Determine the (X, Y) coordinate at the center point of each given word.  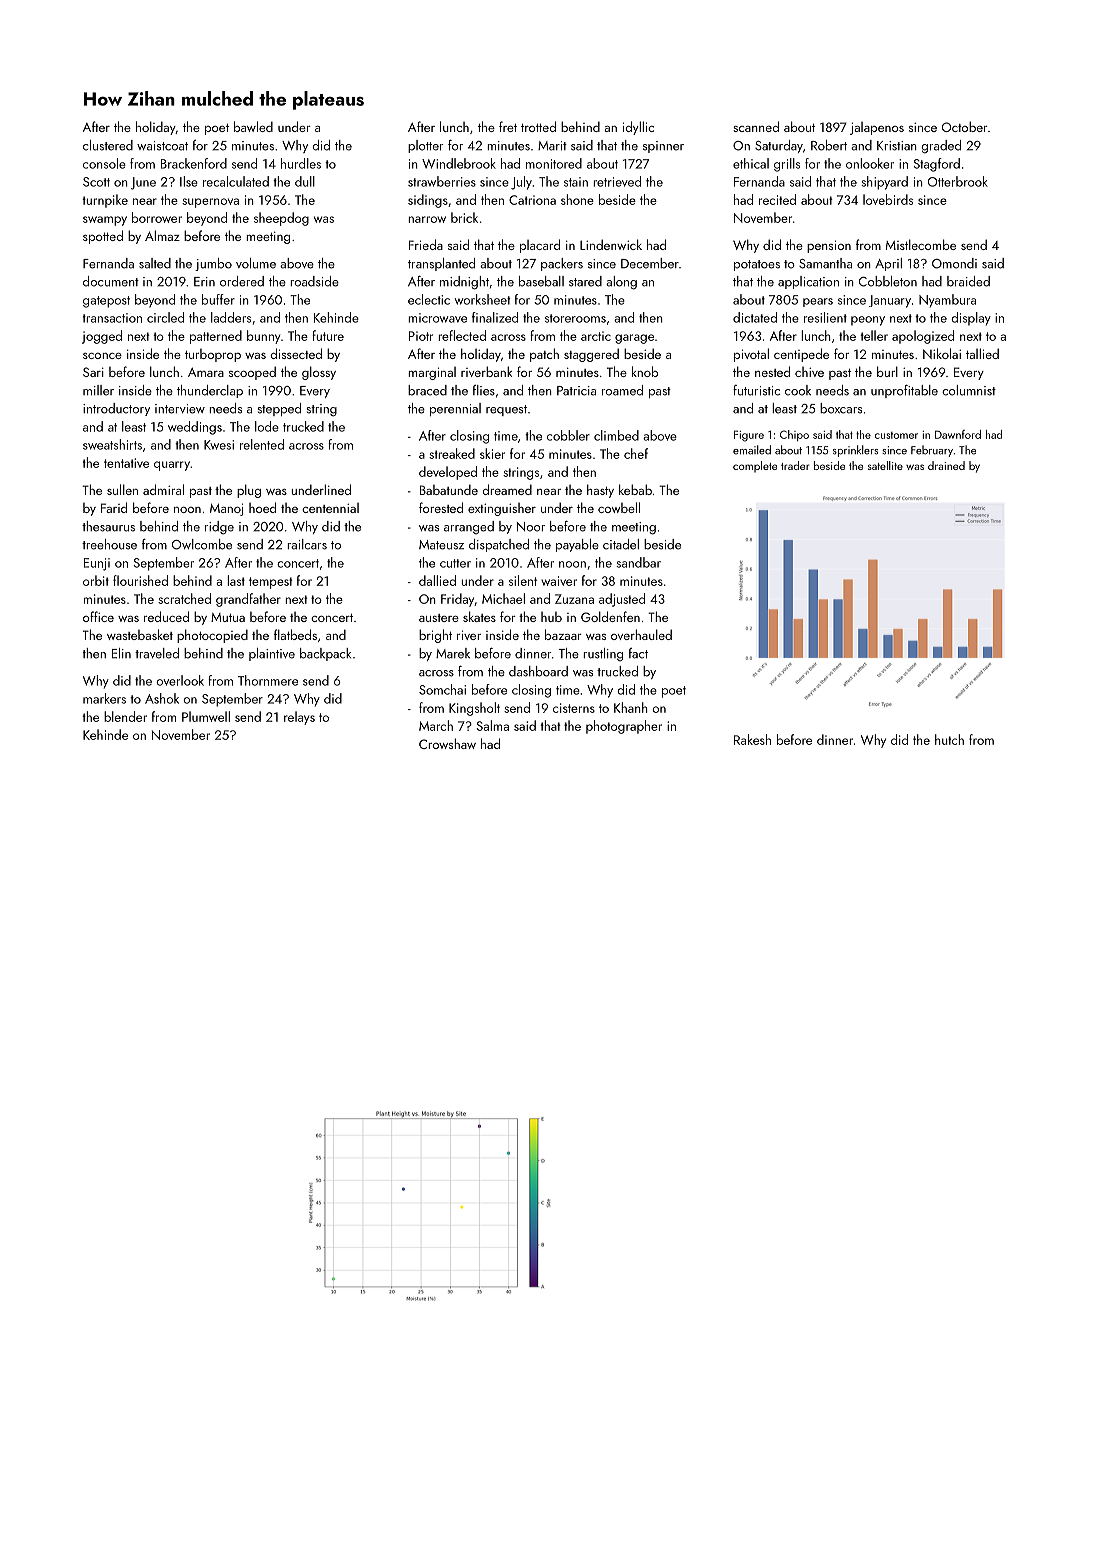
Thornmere (268, 680)
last (236, 580)
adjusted (622, 600)
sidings (428, 201)
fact (638, 653)
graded (941, 147)
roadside (314, 281)
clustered (108, 145)
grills (787, 165)
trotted (538, 126)
